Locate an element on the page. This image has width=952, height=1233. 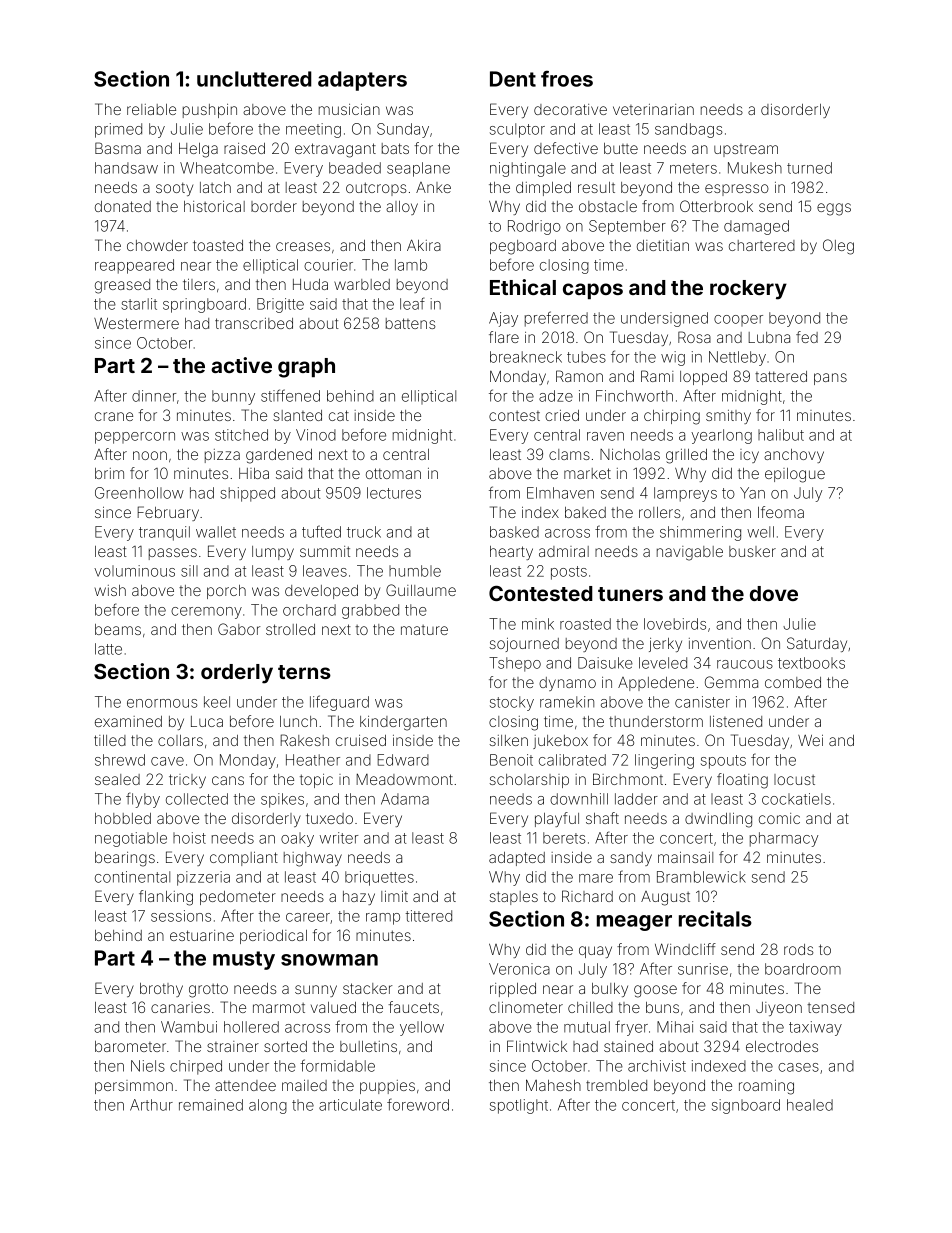
battens is located at coordinates (411, 323).
